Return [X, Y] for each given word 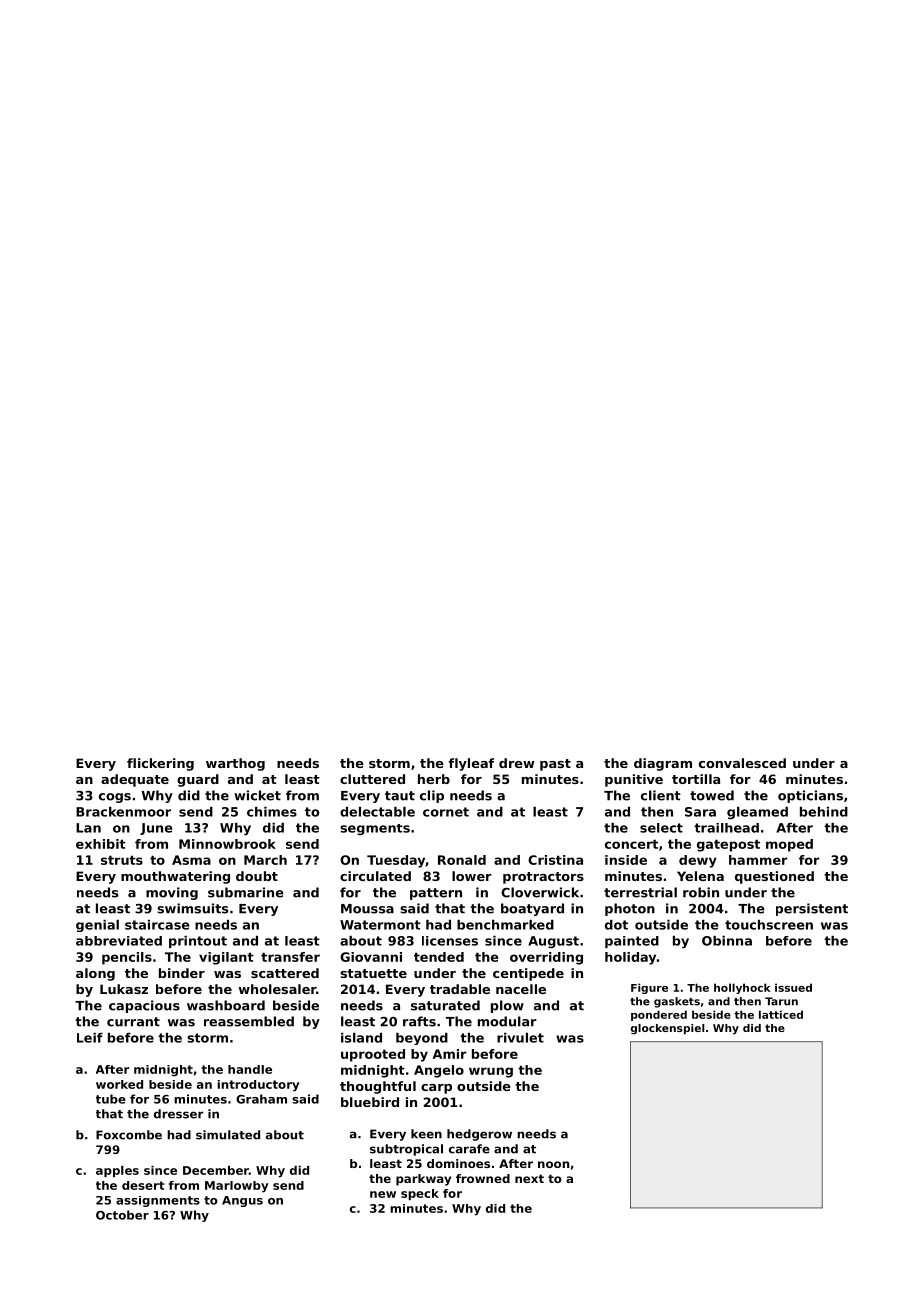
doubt [257, 876]
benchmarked [505, 925]
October [122, 1215]
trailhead [726, 828]
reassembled [249, 1021]
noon [553, 1164]
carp [436, 1089]
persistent [812, 909]
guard [198, 780]
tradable [460, 989]
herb [434, 779]
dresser [179, 1114]
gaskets [677, 1002]
